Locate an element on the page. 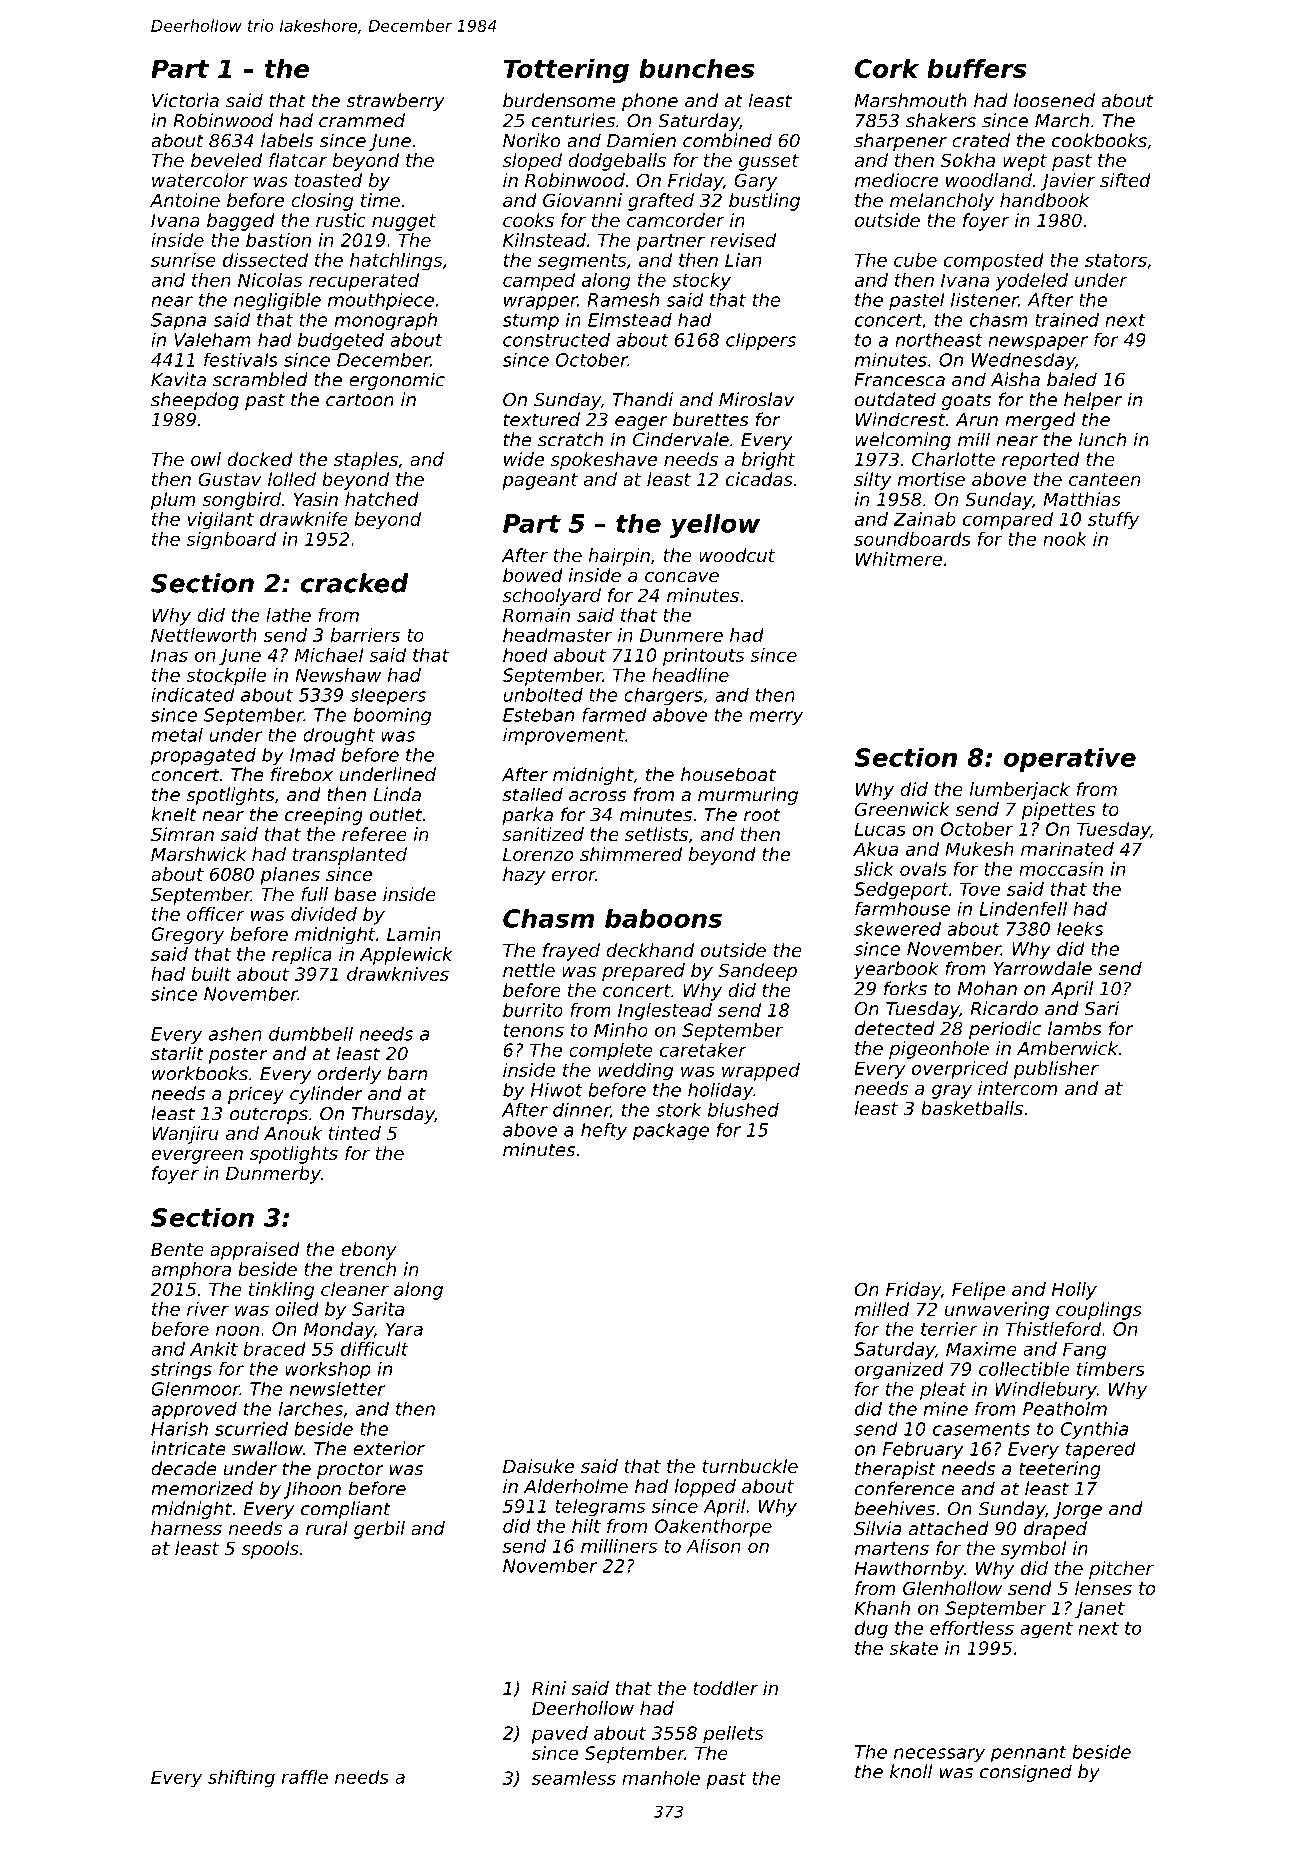 The height and width of the document is (1849, 1307). clippers is located at coordinates (761, 341).
